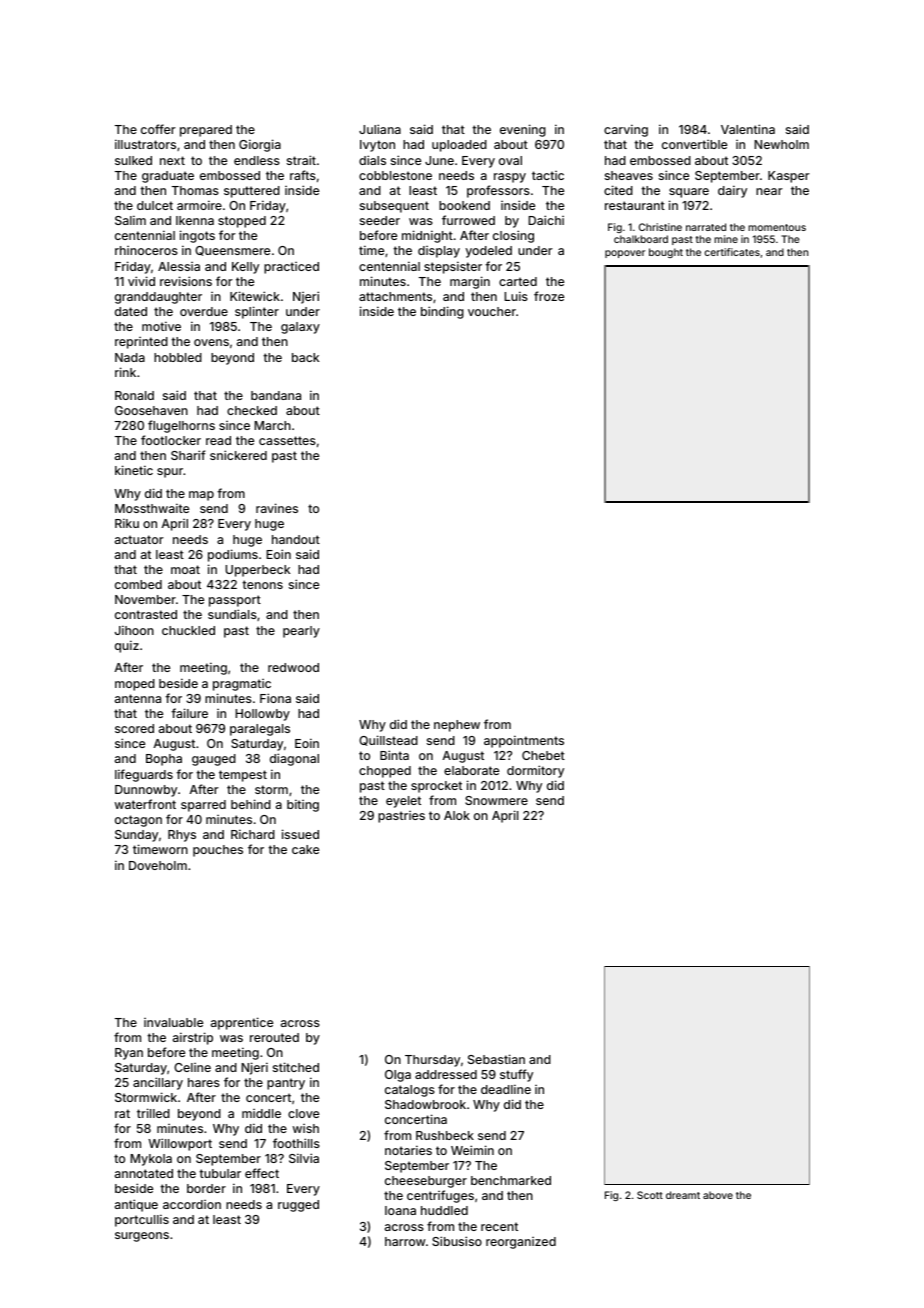 The height and width of the document is (1308, 924). What do you see at coordinates (129, 1054) in the document?
I see `Ryan` at bounding box center [129, 1054].
